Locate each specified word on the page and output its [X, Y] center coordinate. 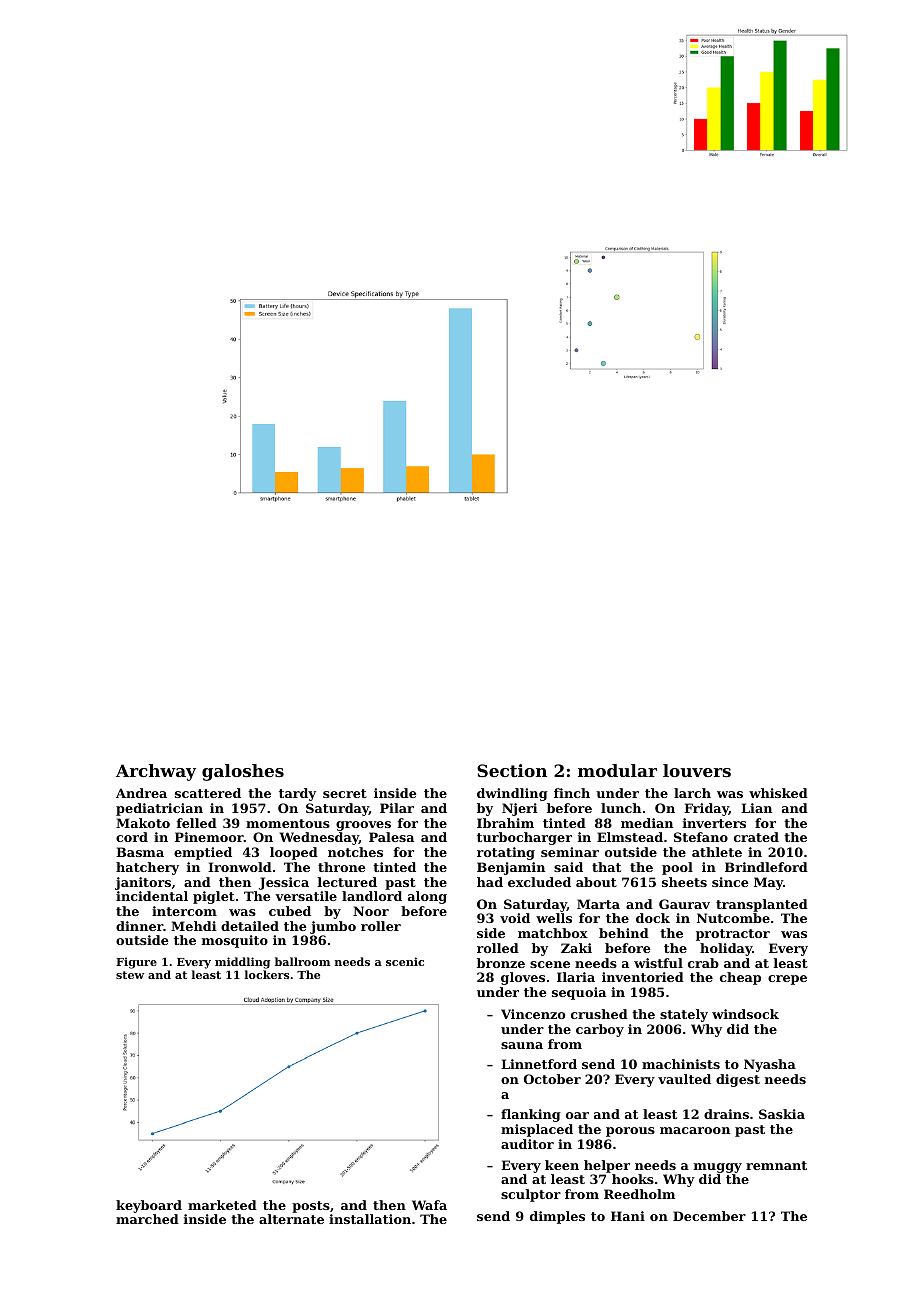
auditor [527, 1144]
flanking [531, 1115]
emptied [203, 853]
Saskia [782, 1114]
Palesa [391, 837]
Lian [756, 808]
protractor [733, 935]
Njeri [519, 809]
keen [562, 1165]
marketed [222, 1205]
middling [242, 963]
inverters [714, 823]
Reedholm [639, 1194]
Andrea [141, 793]
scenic [405, 961]
